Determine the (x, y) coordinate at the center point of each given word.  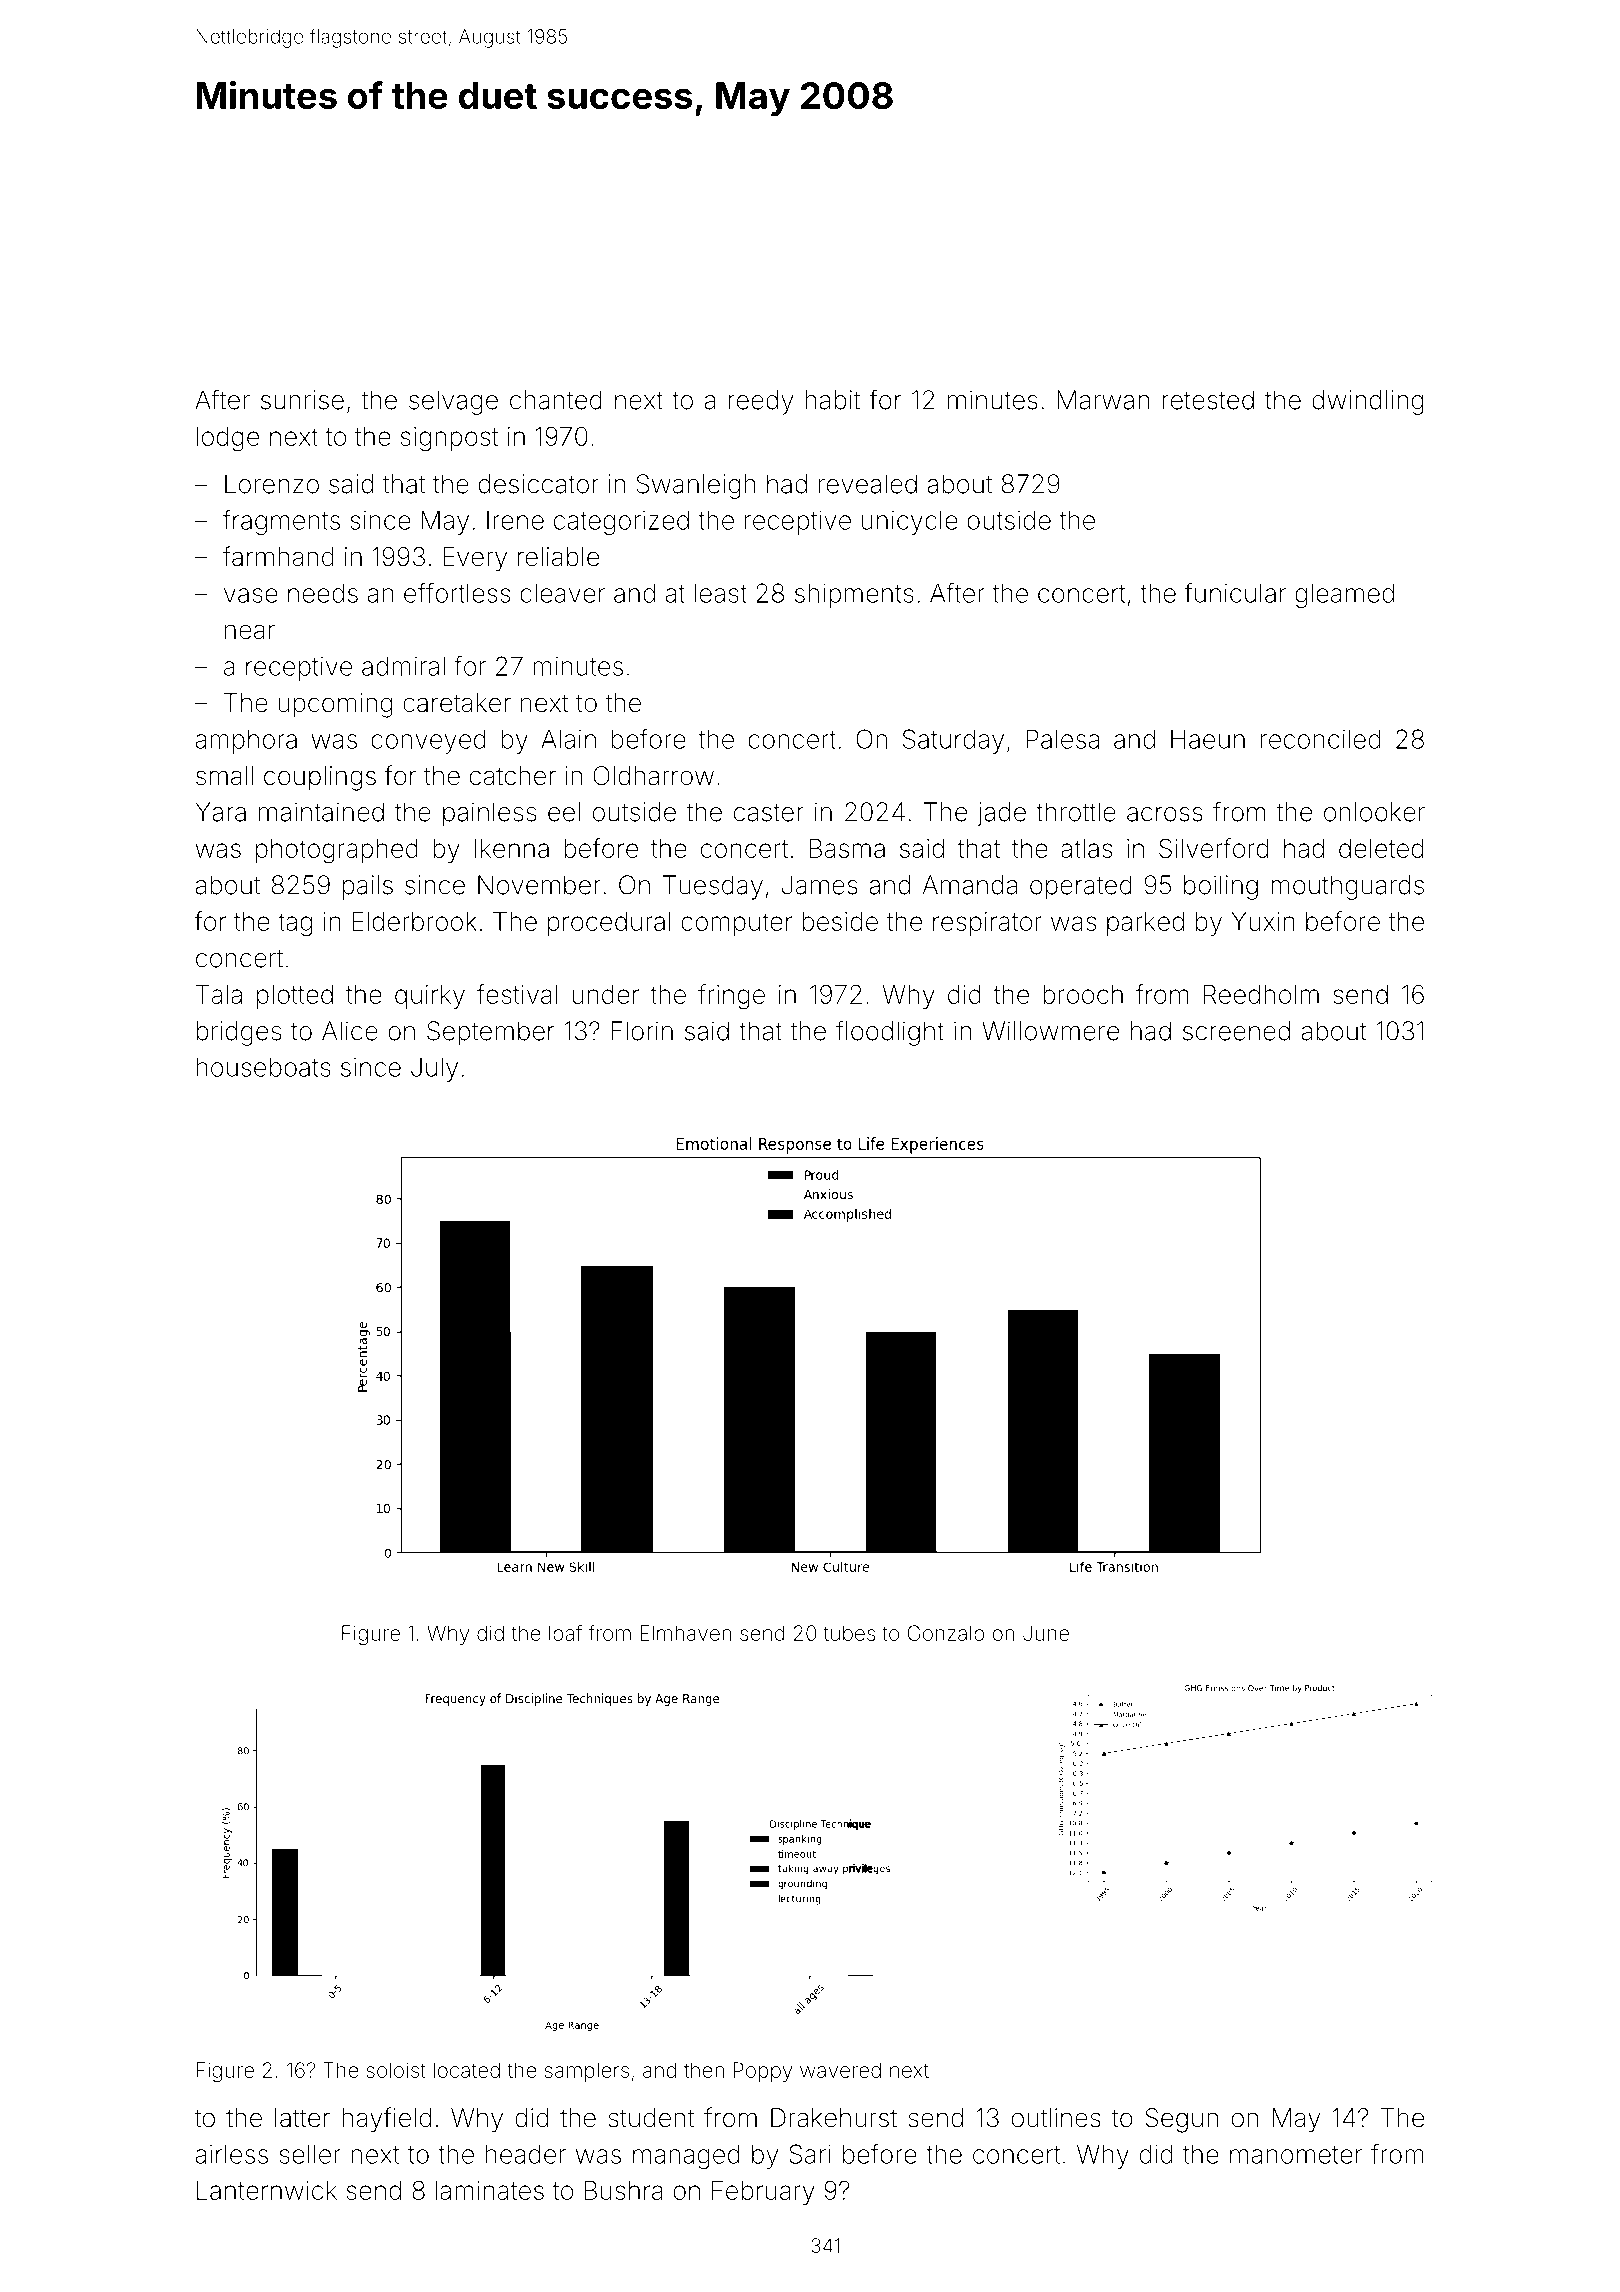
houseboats (264, 1067)
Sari (810, 2154)
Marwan (1103, 400)
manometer (1296, 2155)
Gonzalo (946, 1633)
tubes (849, 1633)
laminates (490, 2190)
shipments (854, 595)
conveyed (428, 742)
